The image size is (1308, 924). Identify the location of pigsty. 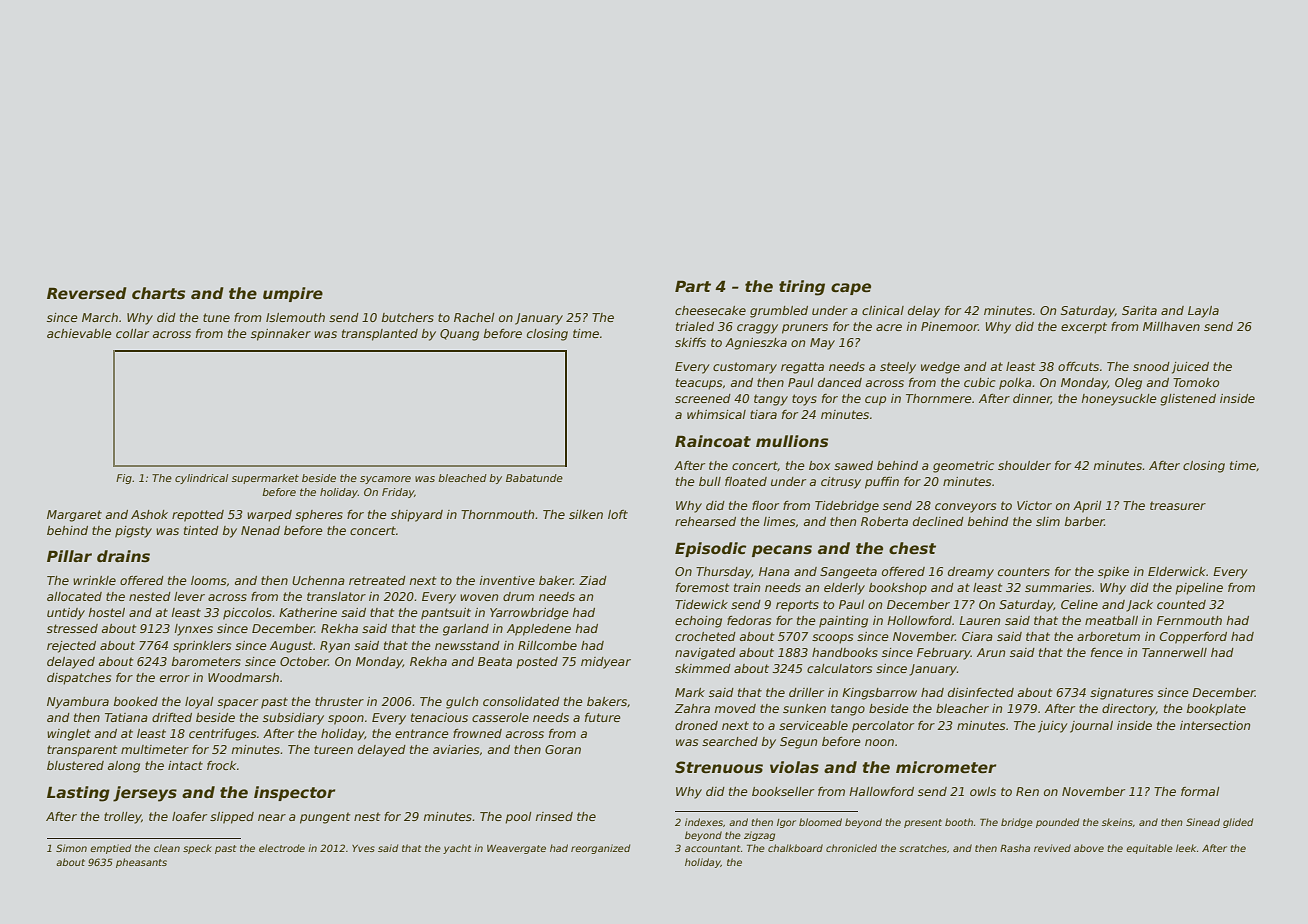
(133, 532).
